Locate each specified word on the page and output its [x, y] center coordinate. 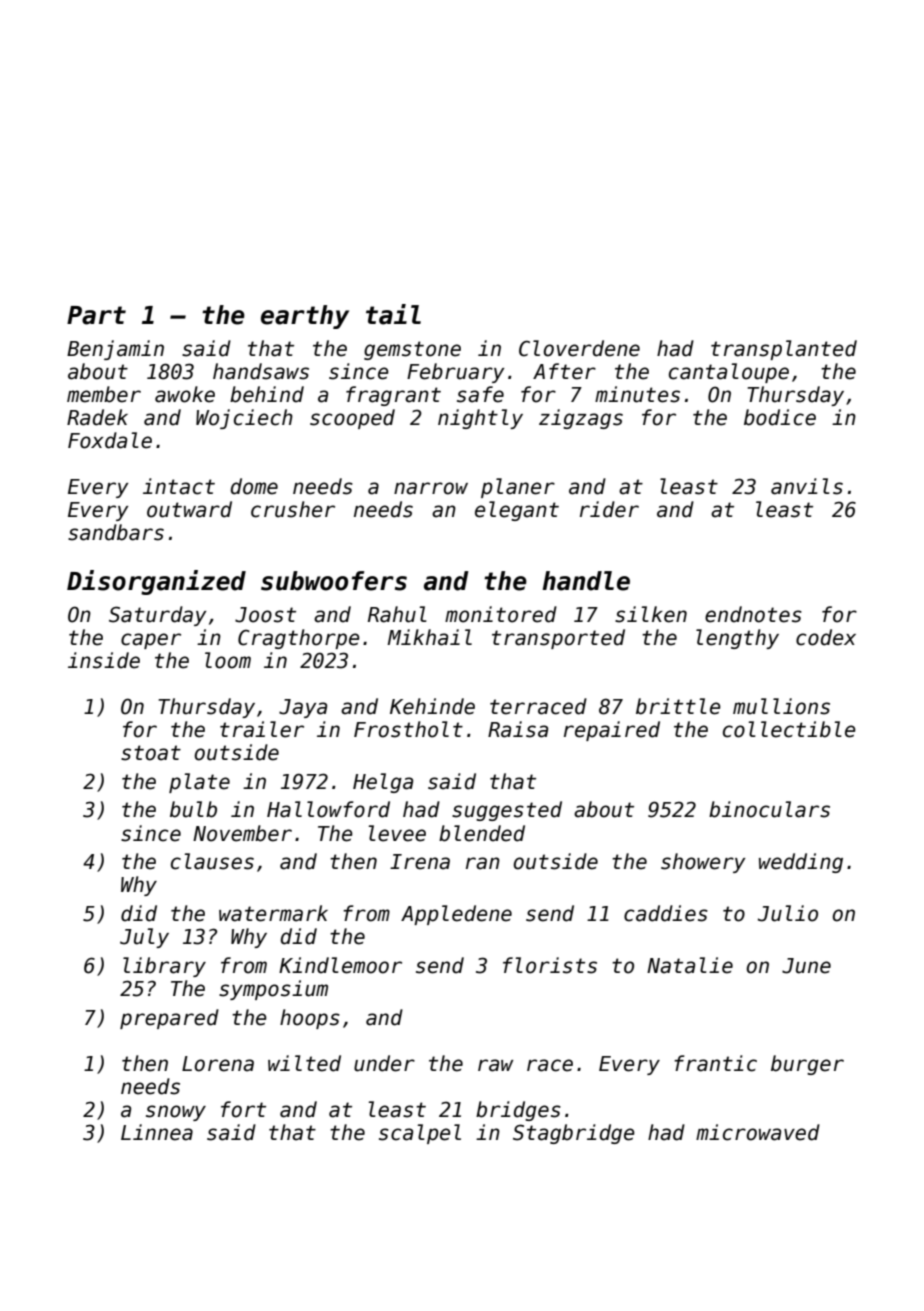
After [564, 371]
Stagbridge [574, 1134]
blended [482, 833]
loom [228, 660]
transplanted [784, 350]
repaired [612, 731]
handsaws [261, 371]
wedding [801, 863]
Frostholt [408, 729]
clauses [212, 861]
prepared [169, 1019]
